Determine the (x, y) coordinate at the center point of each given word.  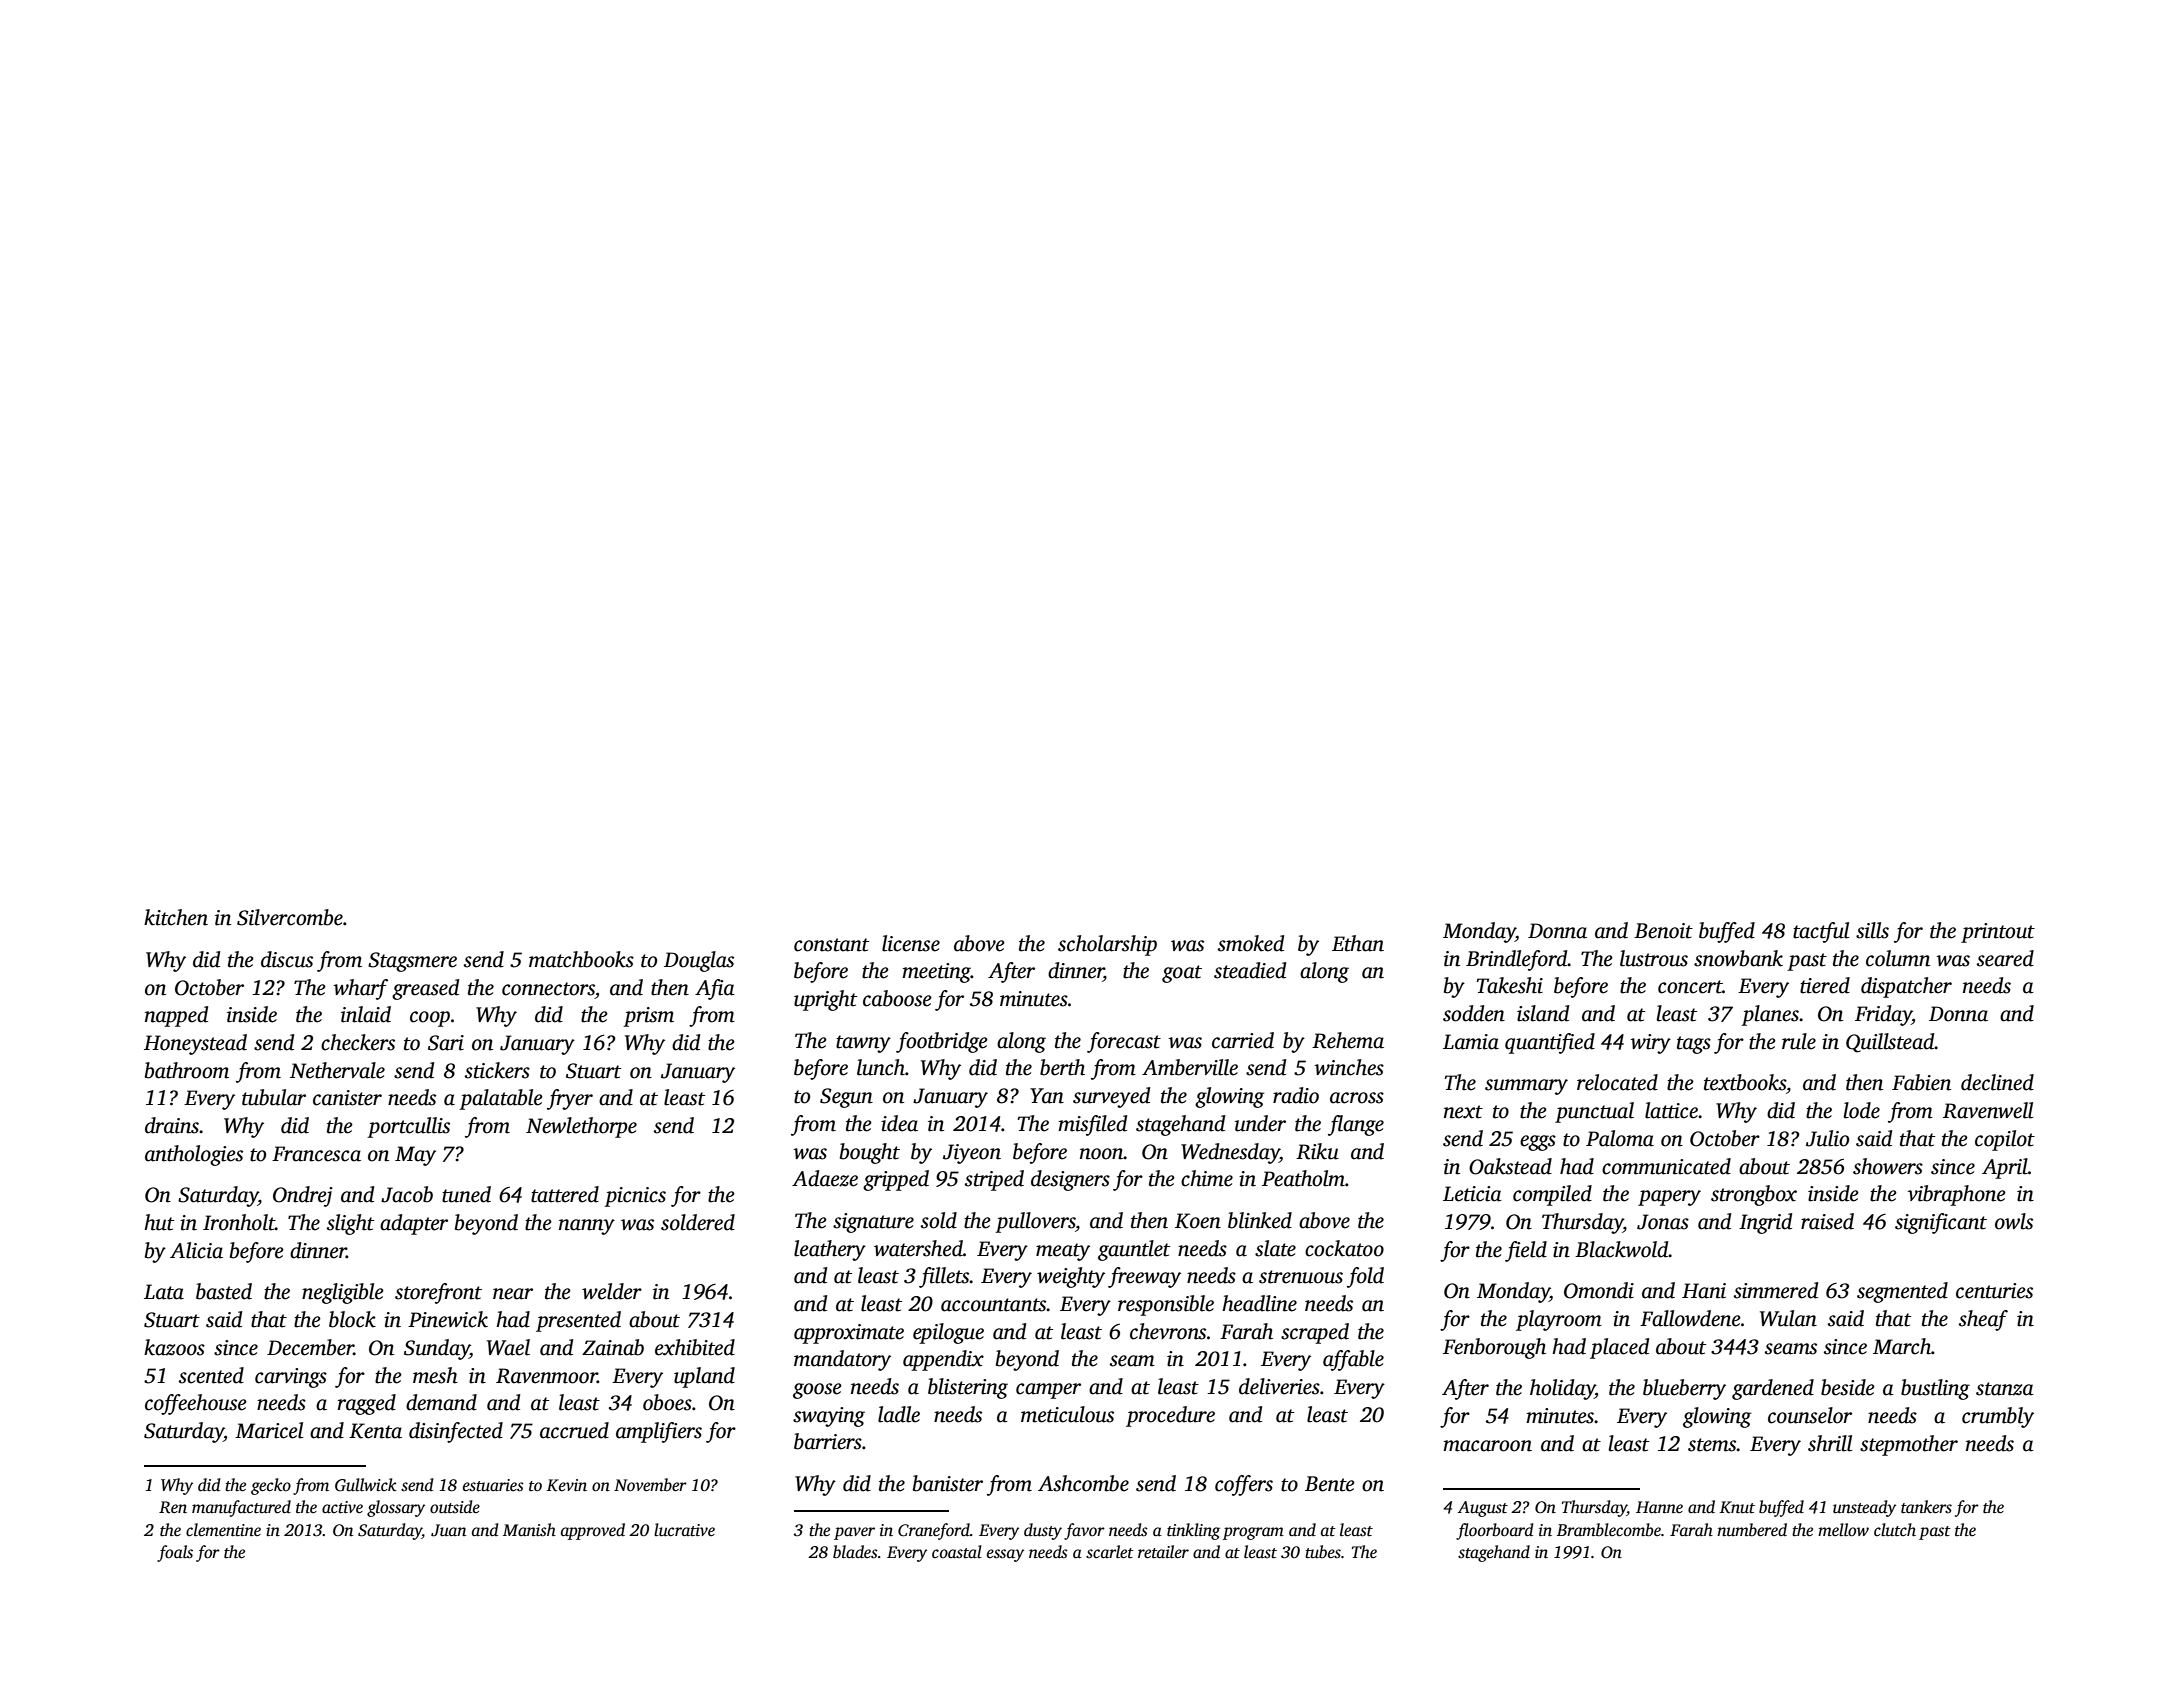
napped (176, 1016)
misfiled (1092, 1125)
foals (175, 1553)
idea (899, 1123)
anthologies (194, 1155)
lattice (1671, 1110)
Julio (1827, 1138)
